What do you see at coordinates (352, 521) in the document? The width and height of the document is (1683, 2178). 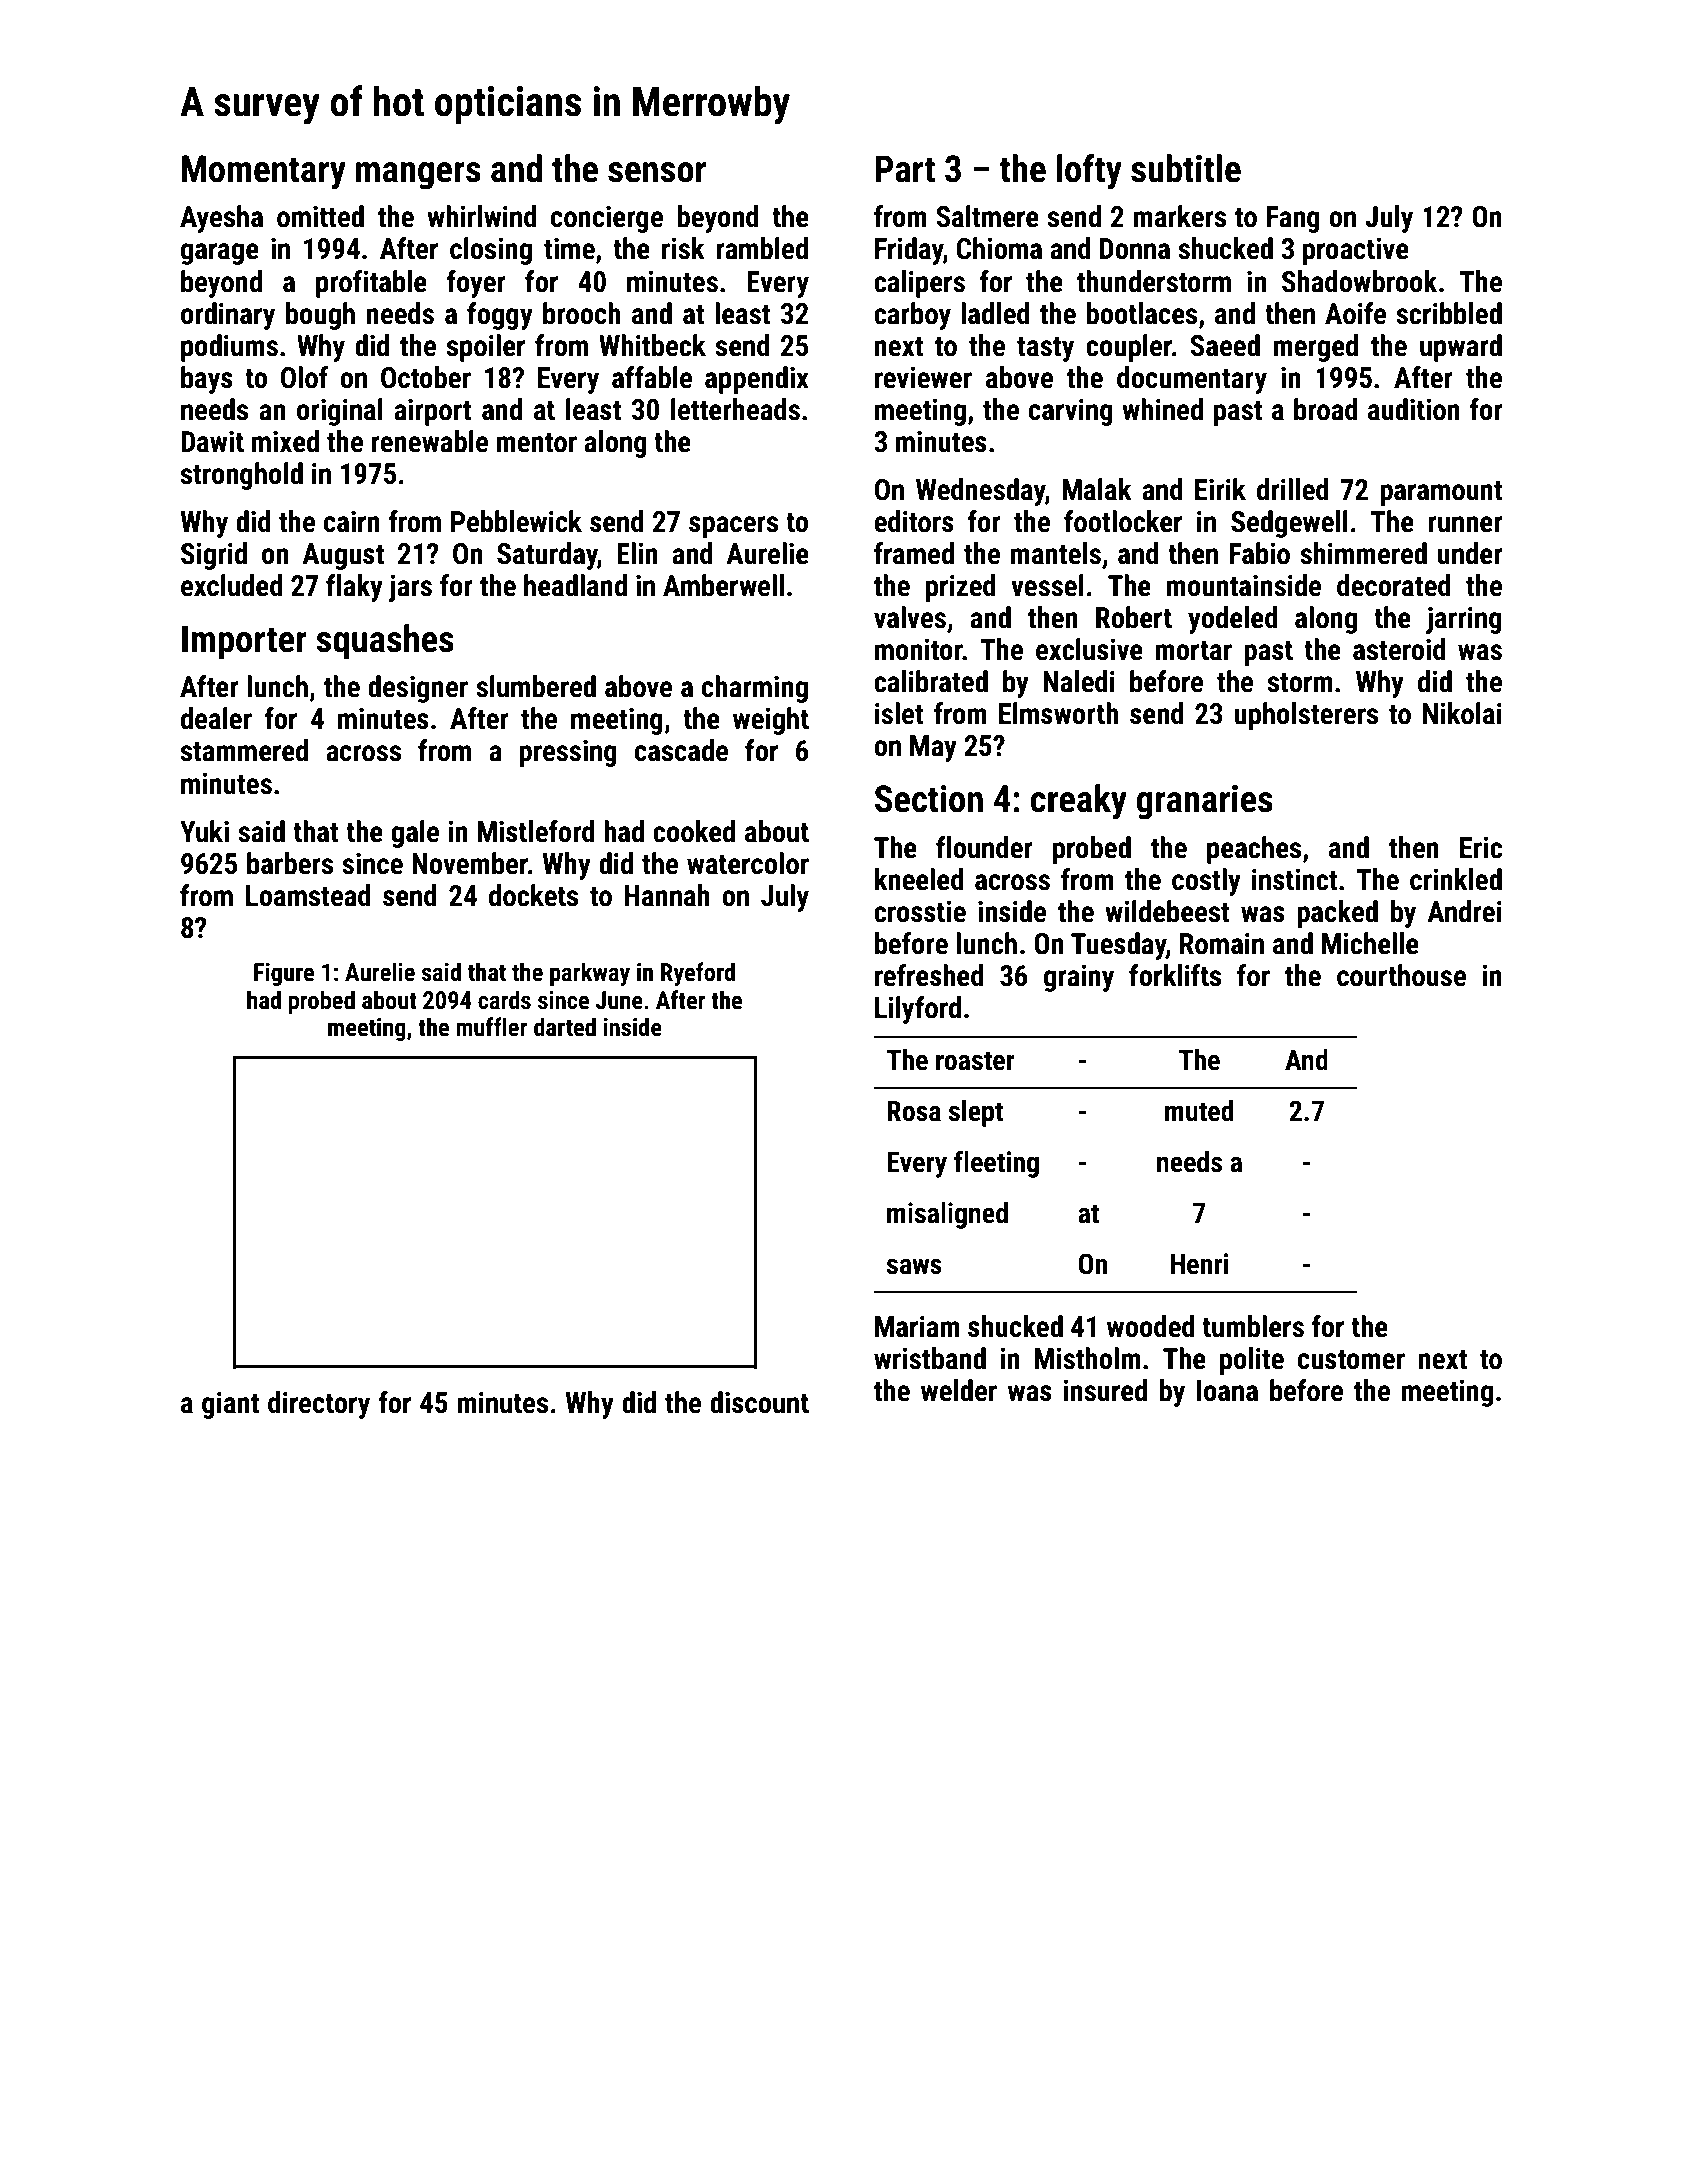 I see `cairn` at bounding box center [352, 521].
